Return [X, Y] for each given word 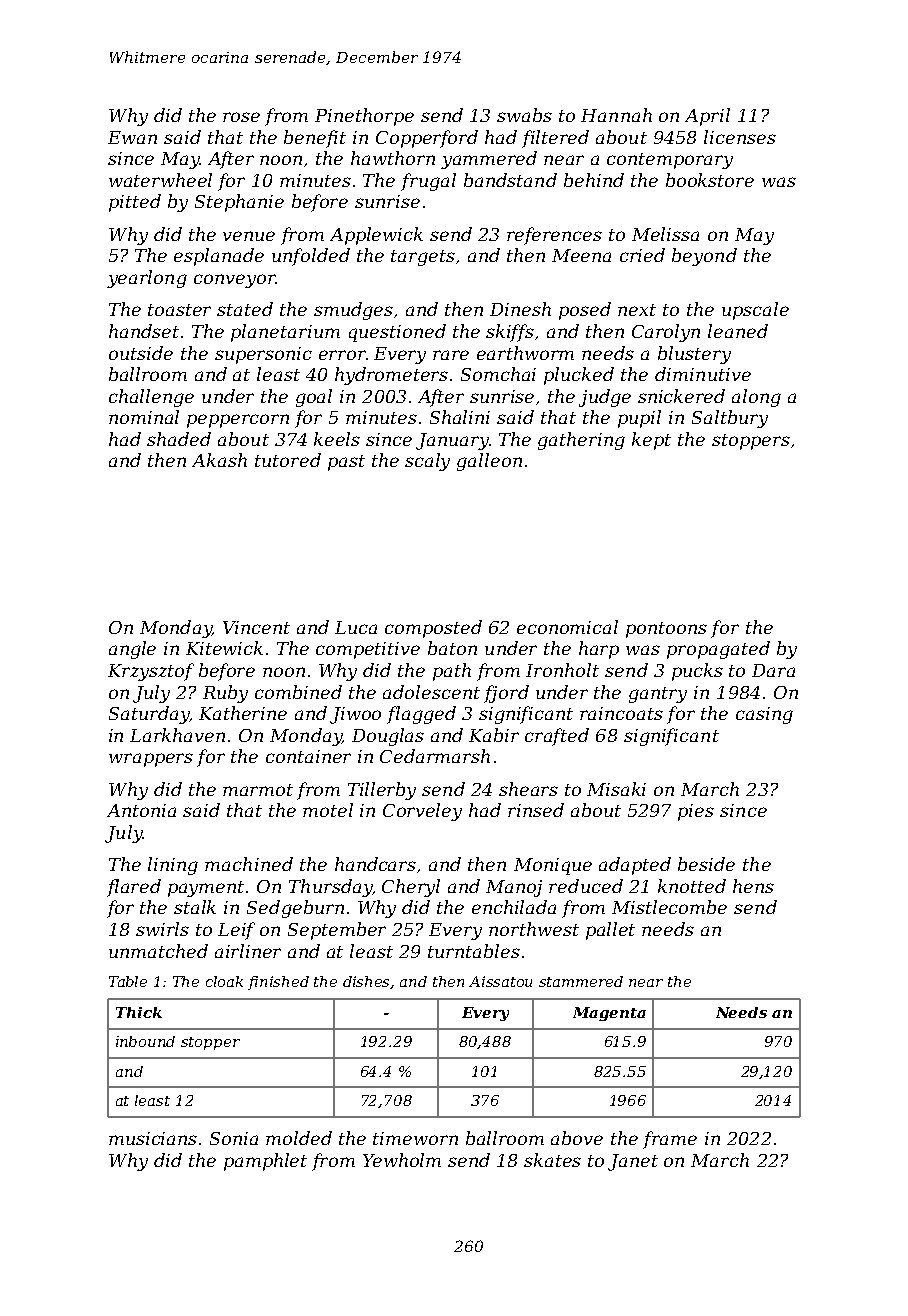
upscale [755, 311]
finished [278, 983]
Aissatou [500, 981]
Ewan [132, 137]
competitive [368, 650]
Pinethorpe [364, 117]
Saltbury [730, 419]
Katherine [243, 713]
